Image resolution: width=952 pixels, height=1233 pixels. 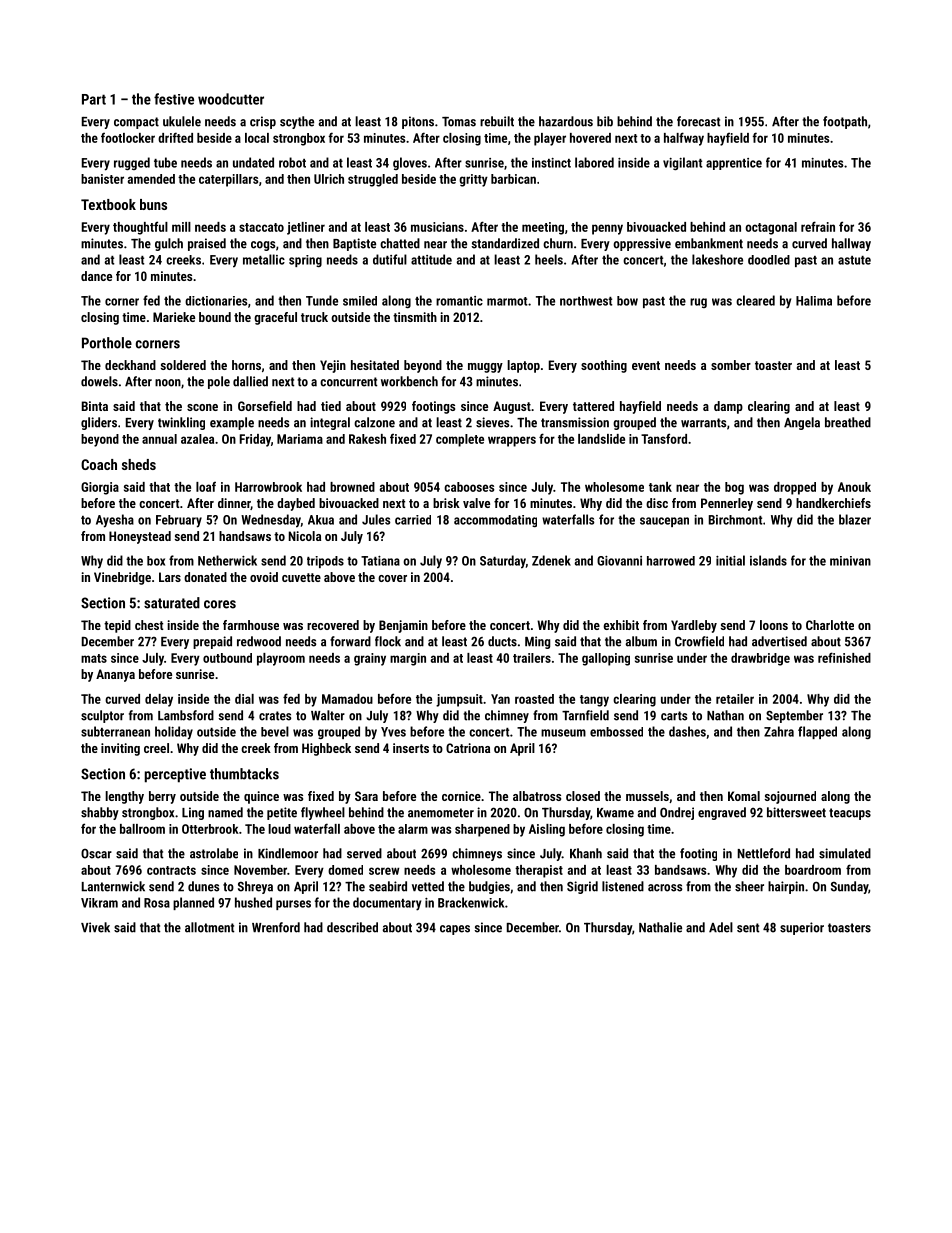 I want to click on footpath, so click(x=845, y=122).
